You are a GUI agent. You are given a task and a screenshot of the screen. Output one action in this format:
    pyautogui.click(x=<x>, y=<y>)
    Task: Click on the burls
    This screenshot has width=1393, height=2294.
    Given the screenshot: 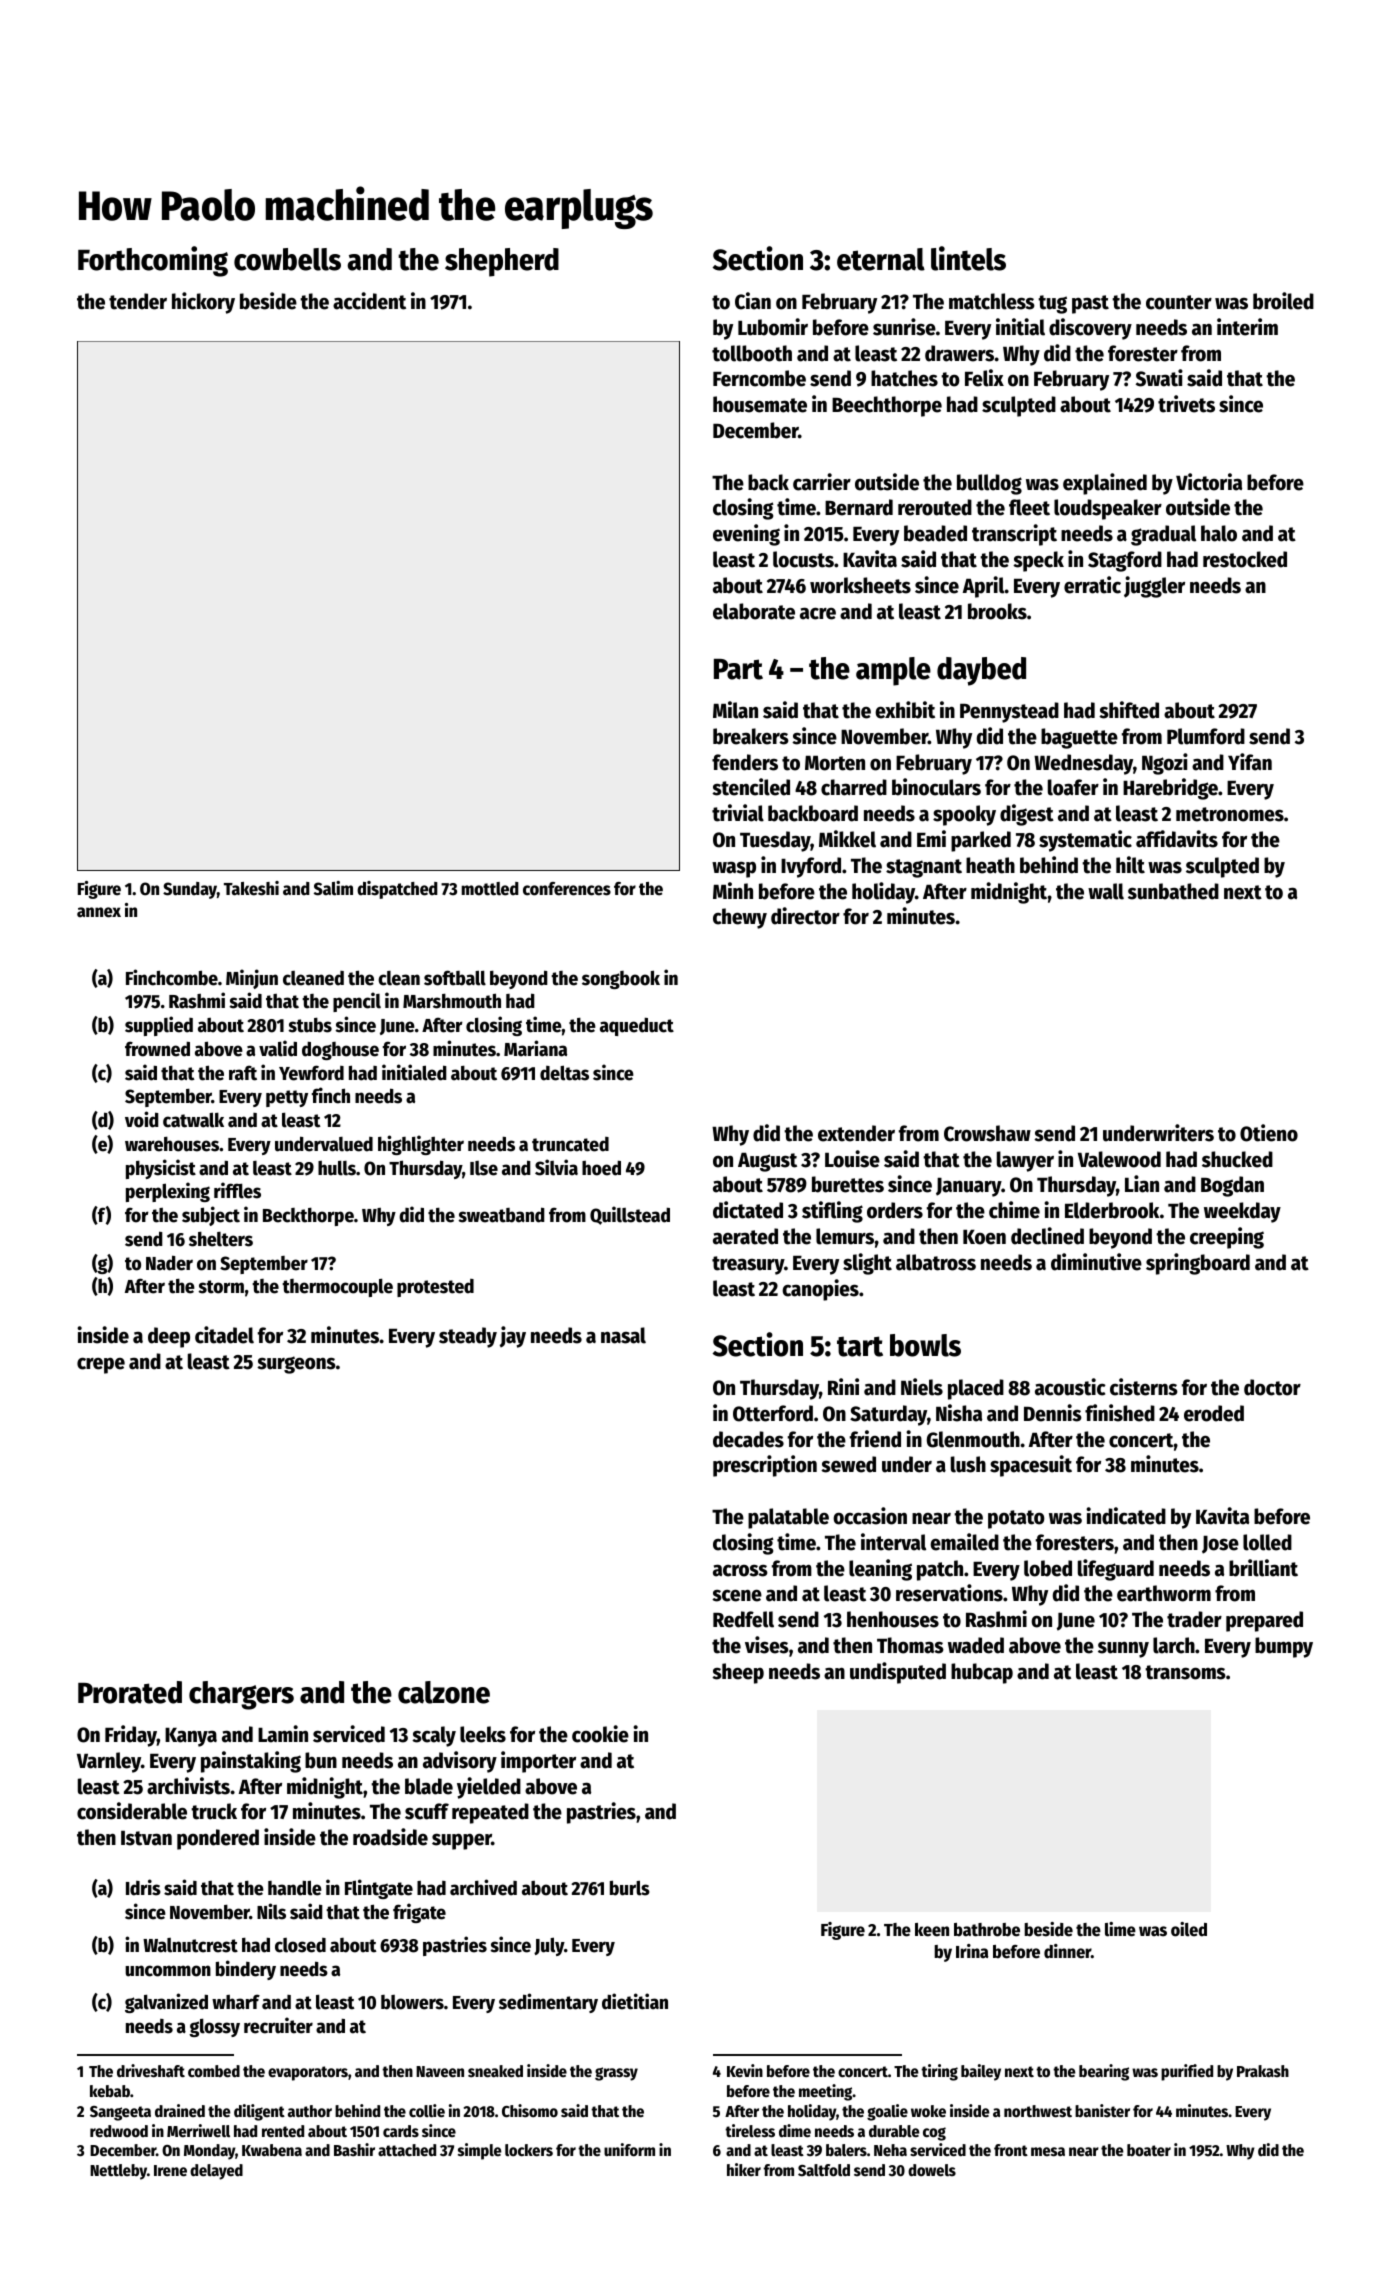 What is the action you would take?
    pyautogui.click(x=630, y=1888)
